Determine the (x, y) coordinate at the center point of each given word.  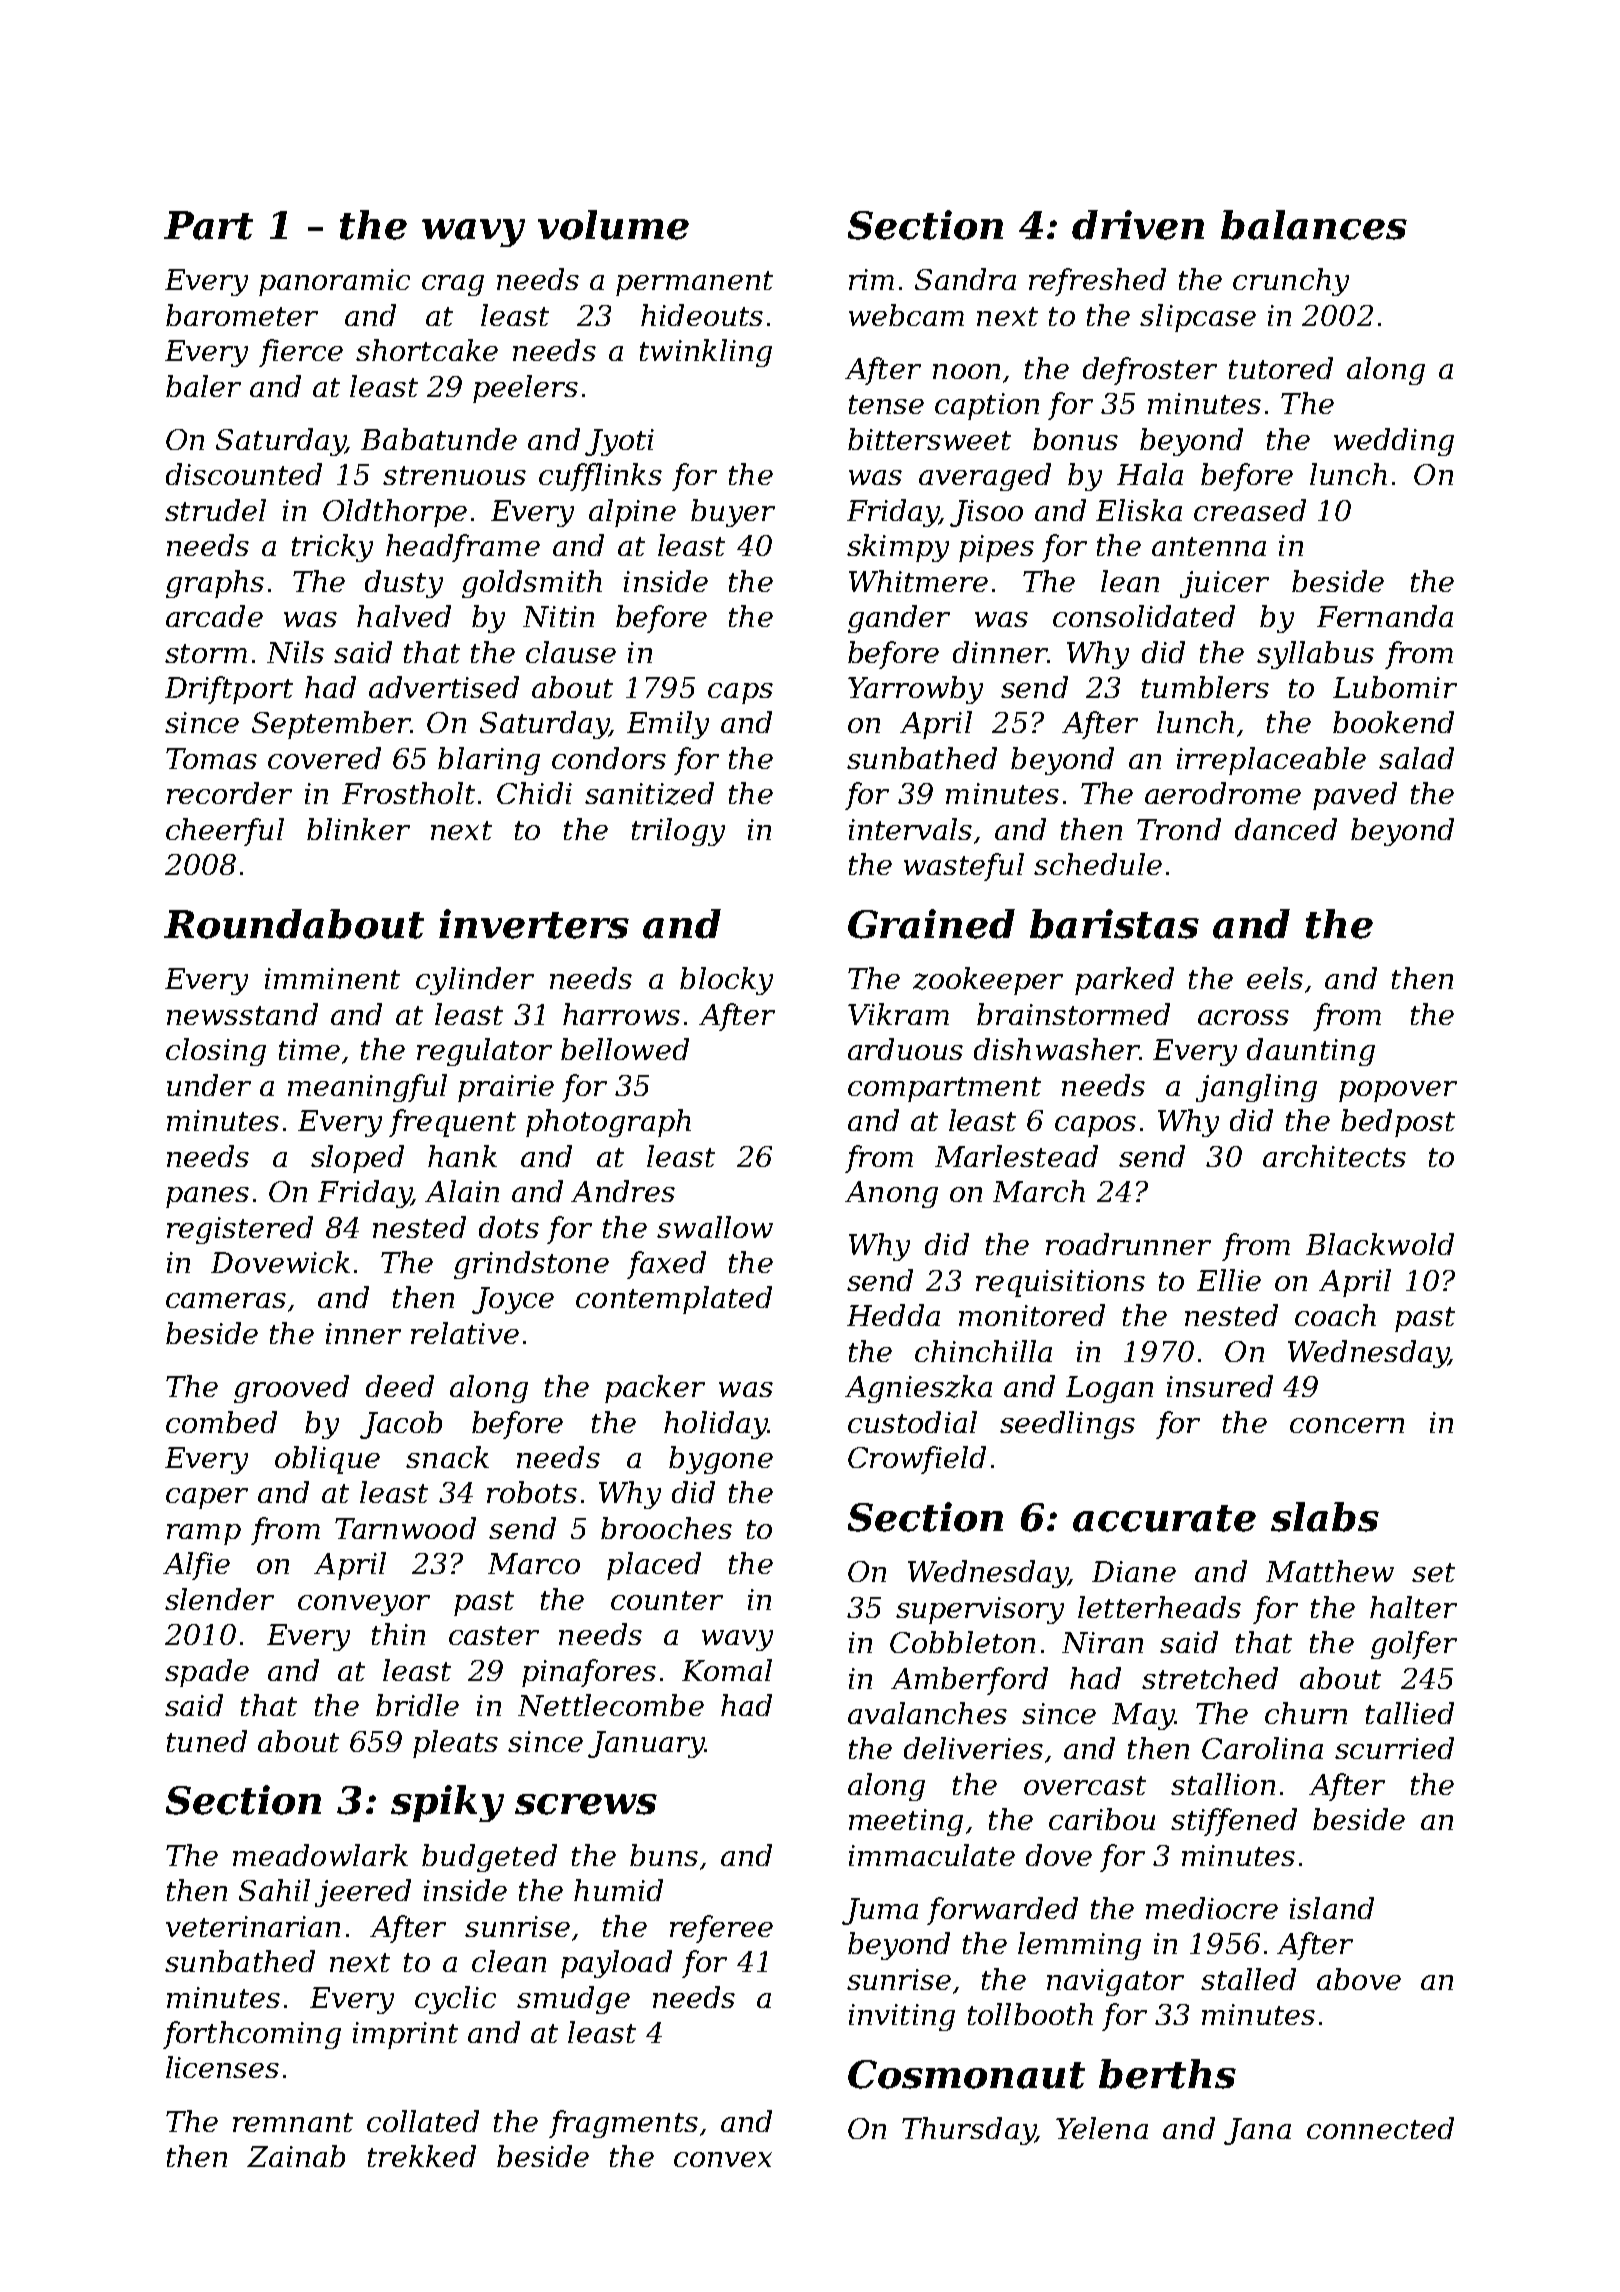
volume (613, 225)
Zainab (296, 2156)
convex (723, 2159)
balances (1314, 225)
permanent (694, 283)
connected (1380, 2128)
